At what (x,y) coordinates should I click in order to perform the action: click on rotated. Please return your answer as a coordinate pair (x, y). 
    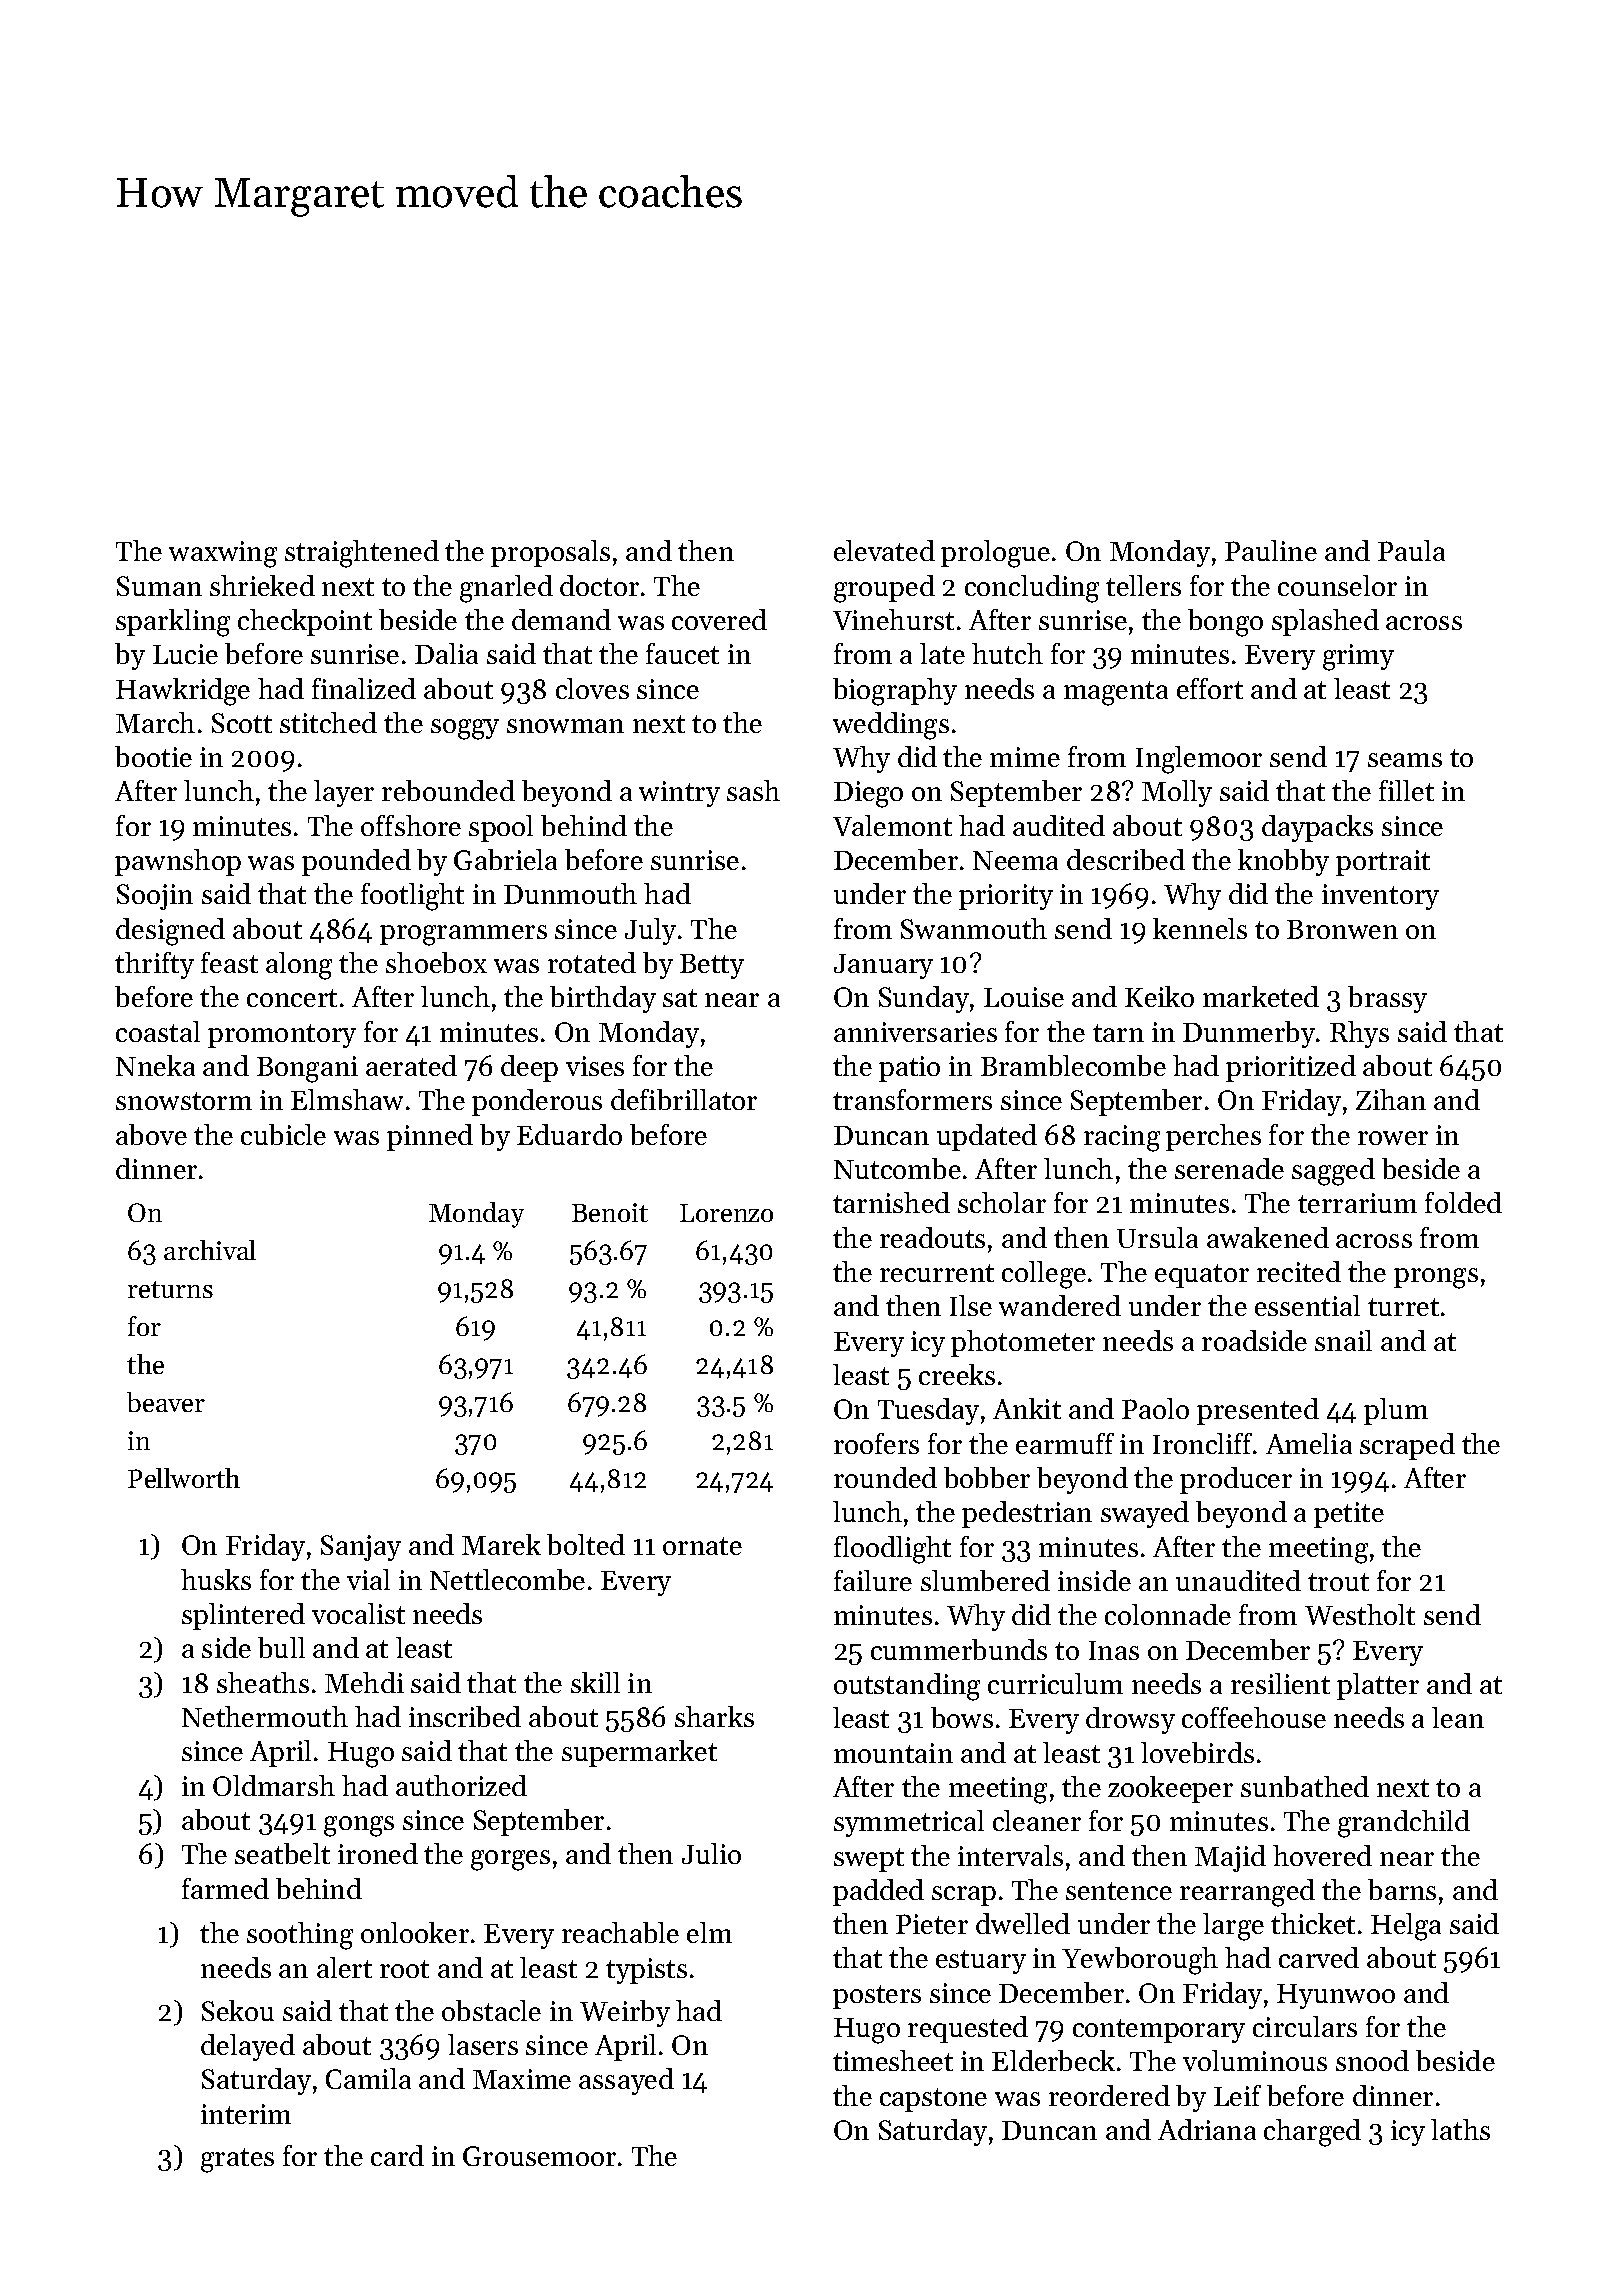
    Looking at the image, I should click on (592, 962).
